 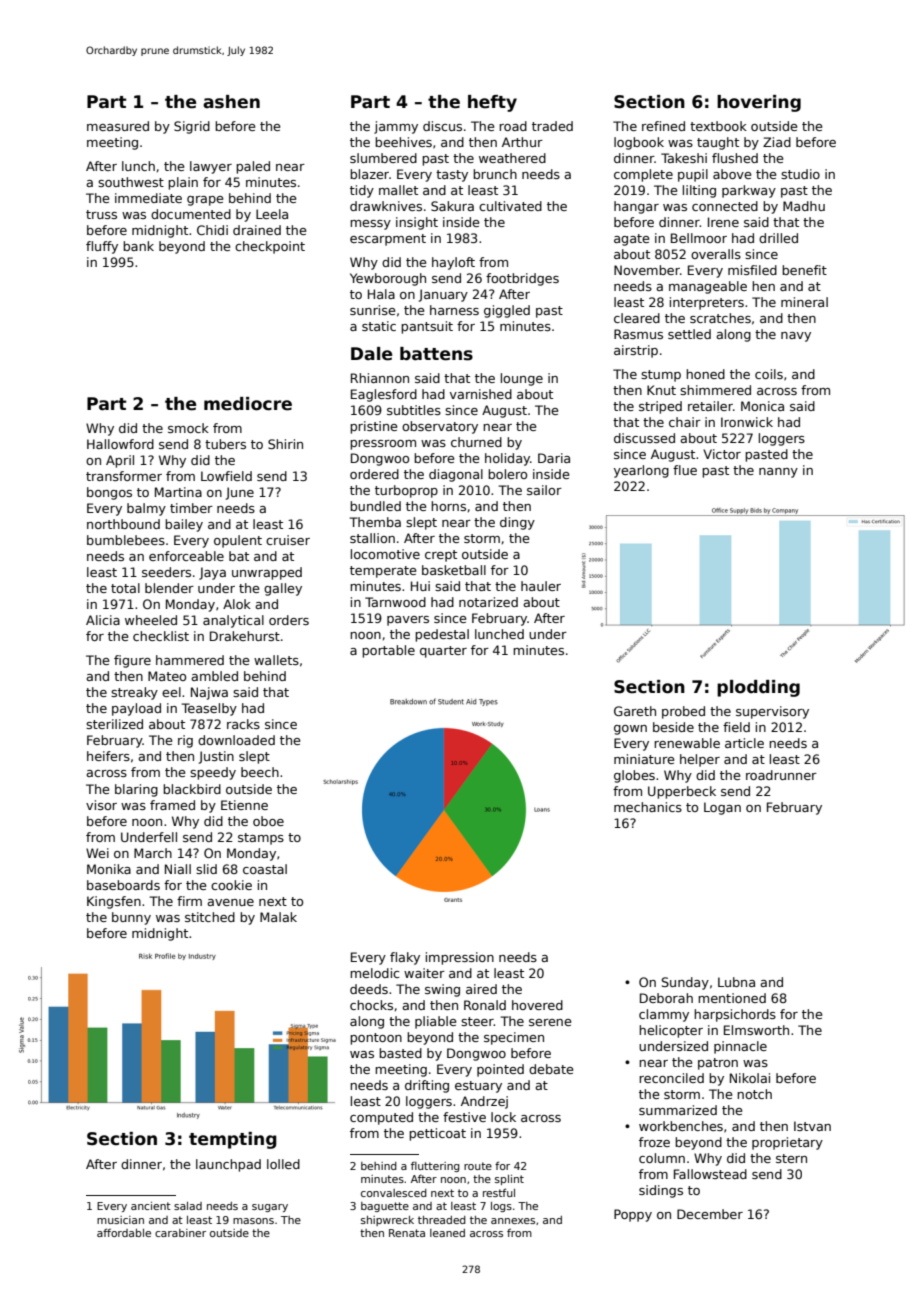 I want to click on total, so click(x=125, y=588).
